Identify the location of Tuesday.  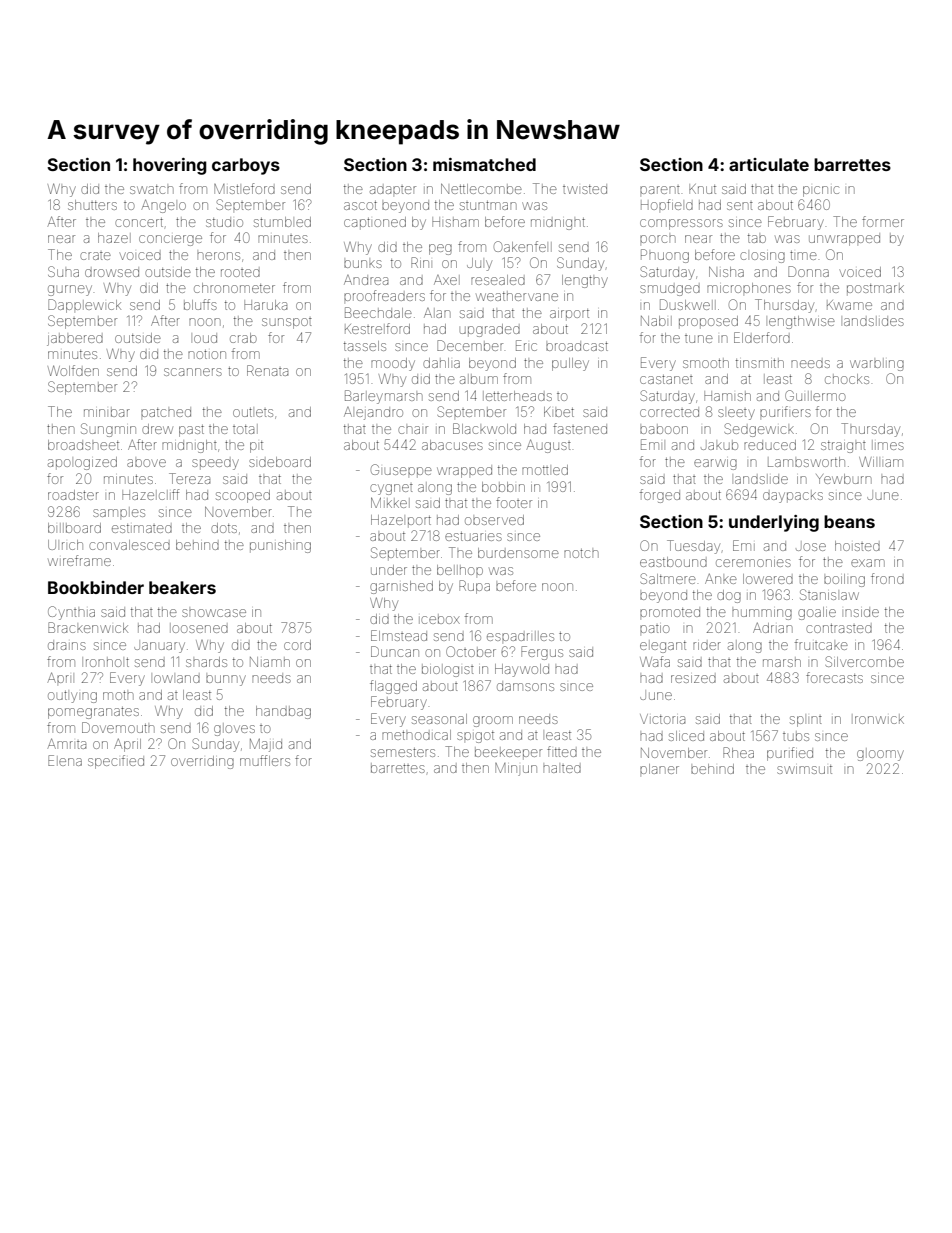
(693, 547).
